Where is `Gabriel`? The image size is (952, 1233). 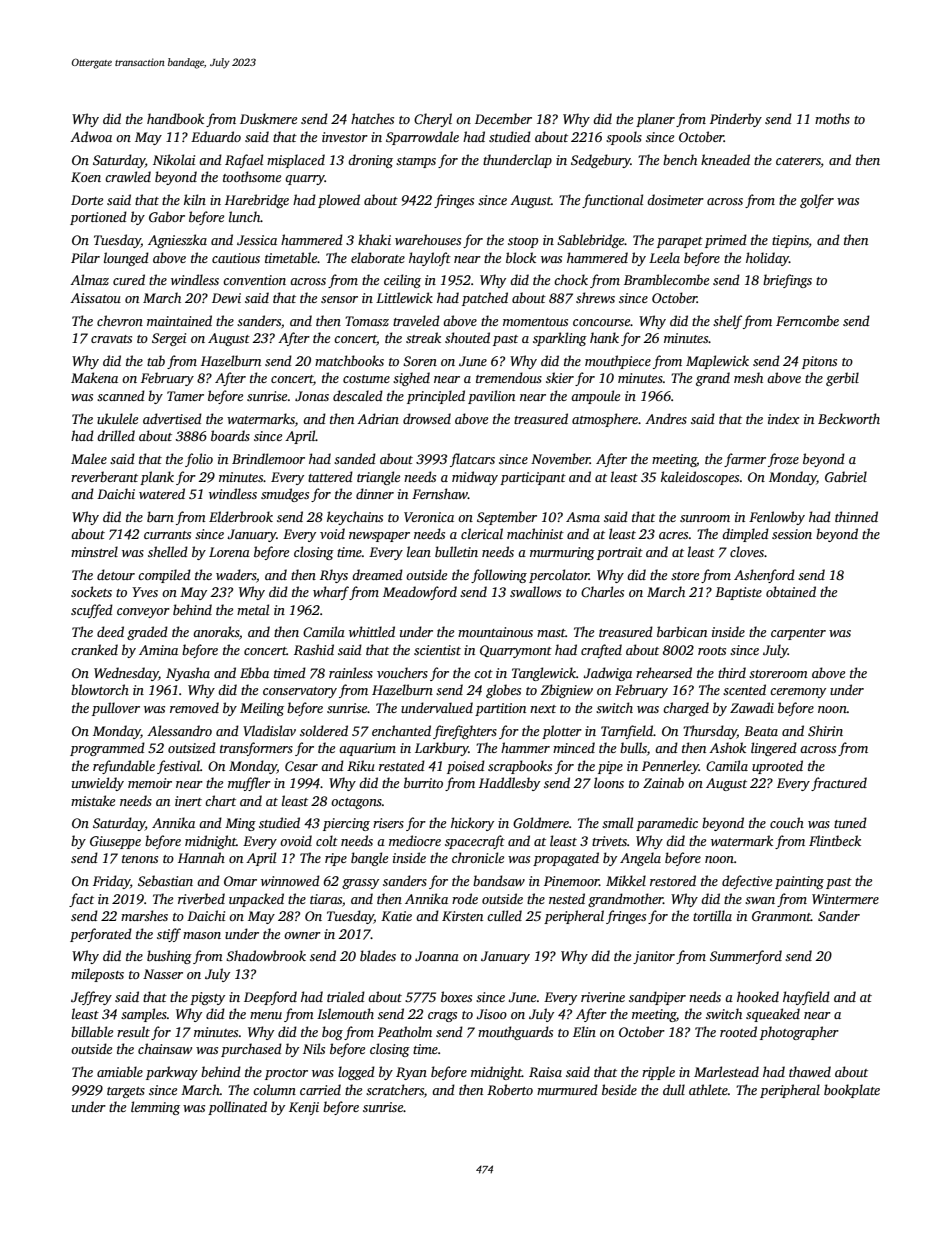 Gabriel is located at coordinates (846, 476).
